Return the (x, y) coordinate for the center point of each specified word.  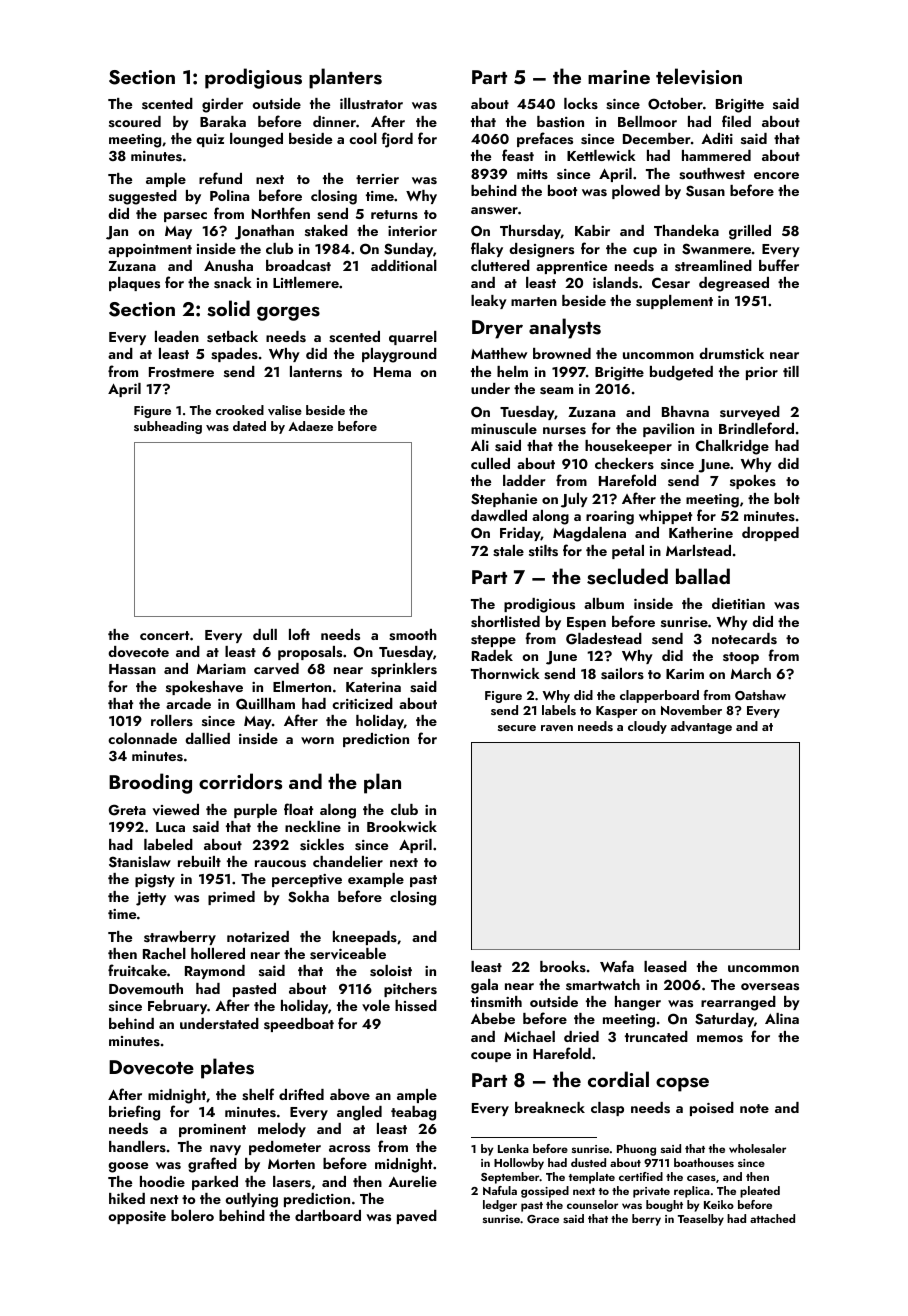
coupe (491, 1057)
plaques (134, 284)
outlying (251, 1200)
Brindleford (756, 428)
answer (494, 211)
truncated (656, 1036)
